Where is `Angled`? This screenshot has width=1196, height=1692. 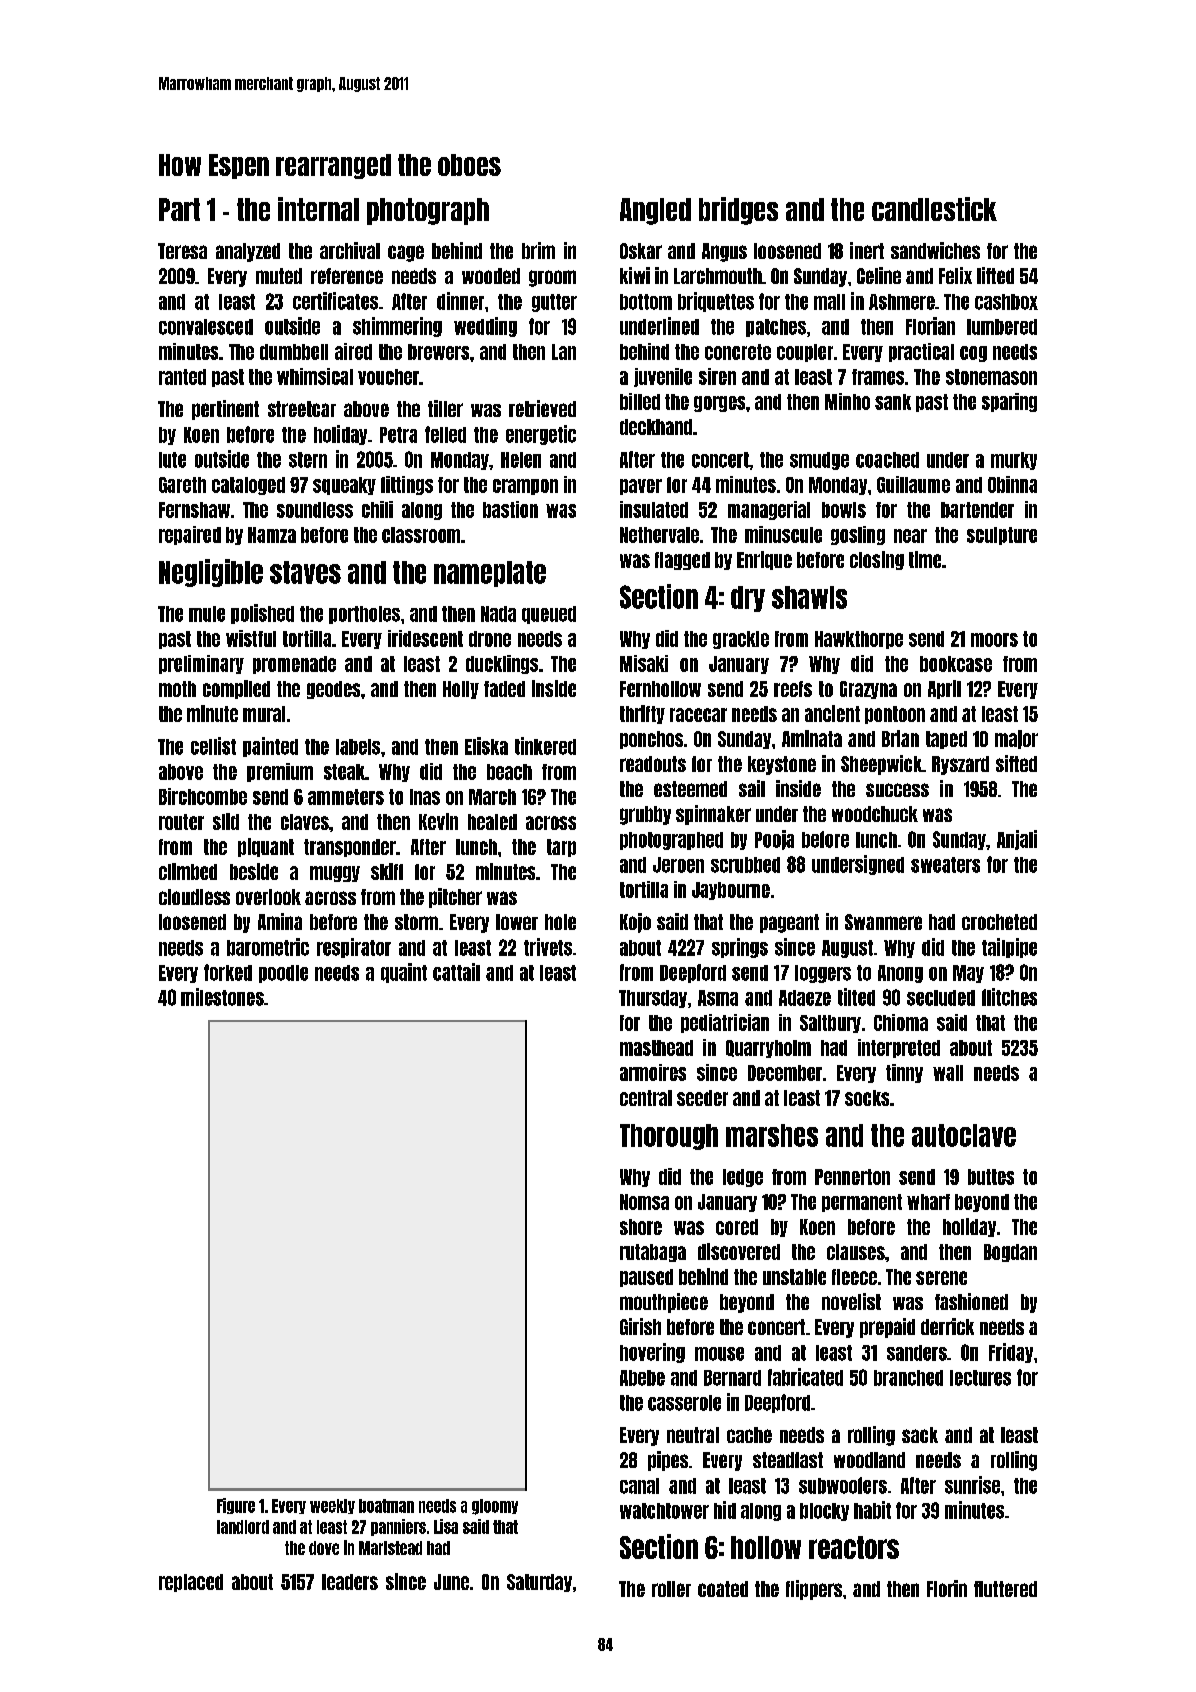 Angled is located at coordinates (655, 211).
